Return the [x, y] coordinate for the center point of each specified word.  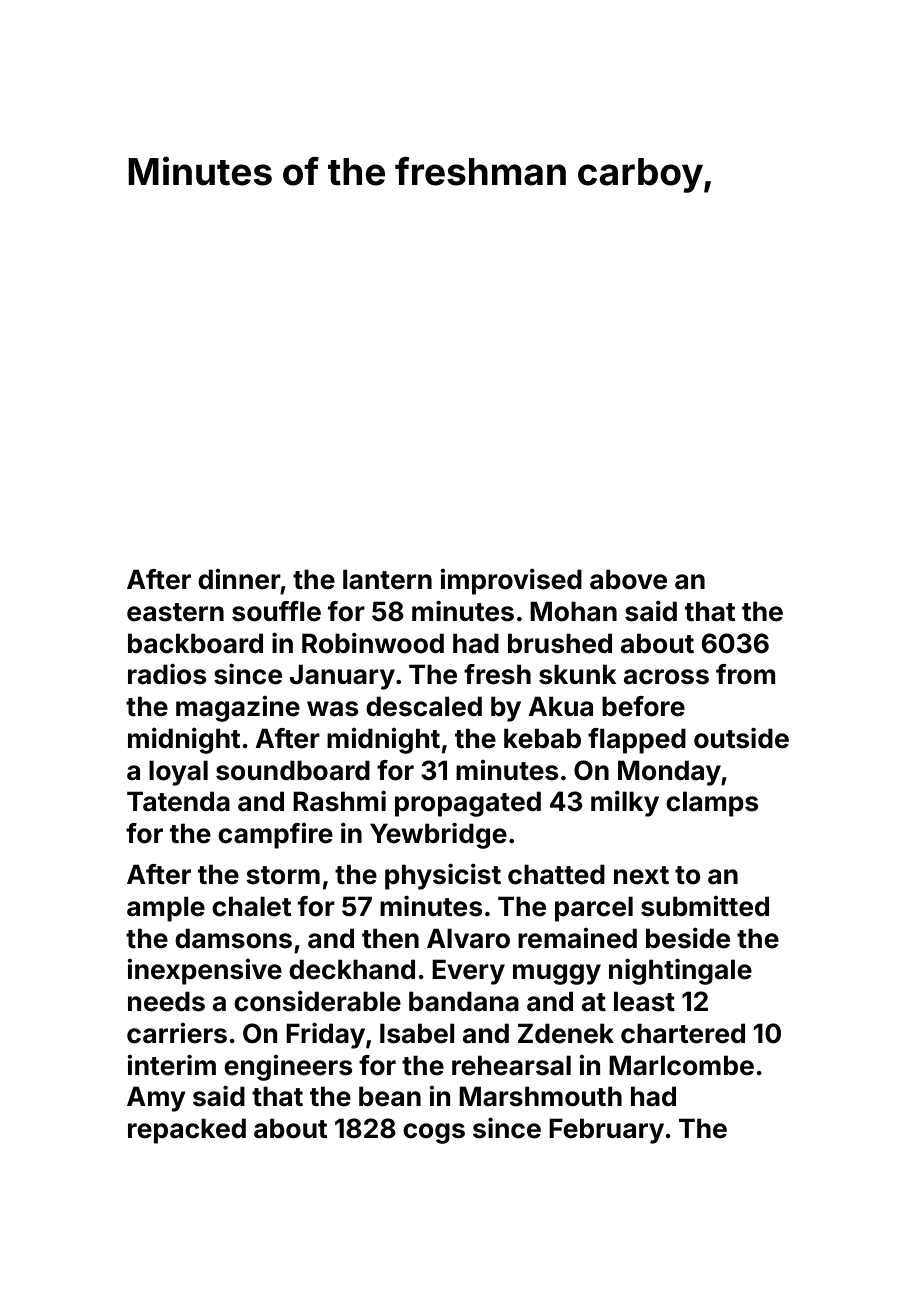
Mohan [573, 611]
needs [166, 1001]
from [745, 674]
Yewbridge [438, 836]
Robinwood [373, 643]
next [641, 875]
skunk [578, 674]
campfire [275, 836]
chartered [683, 1033]
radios [167, 674]
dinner [239, 579]
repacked [187, 1131]
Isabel [417, 1033]
